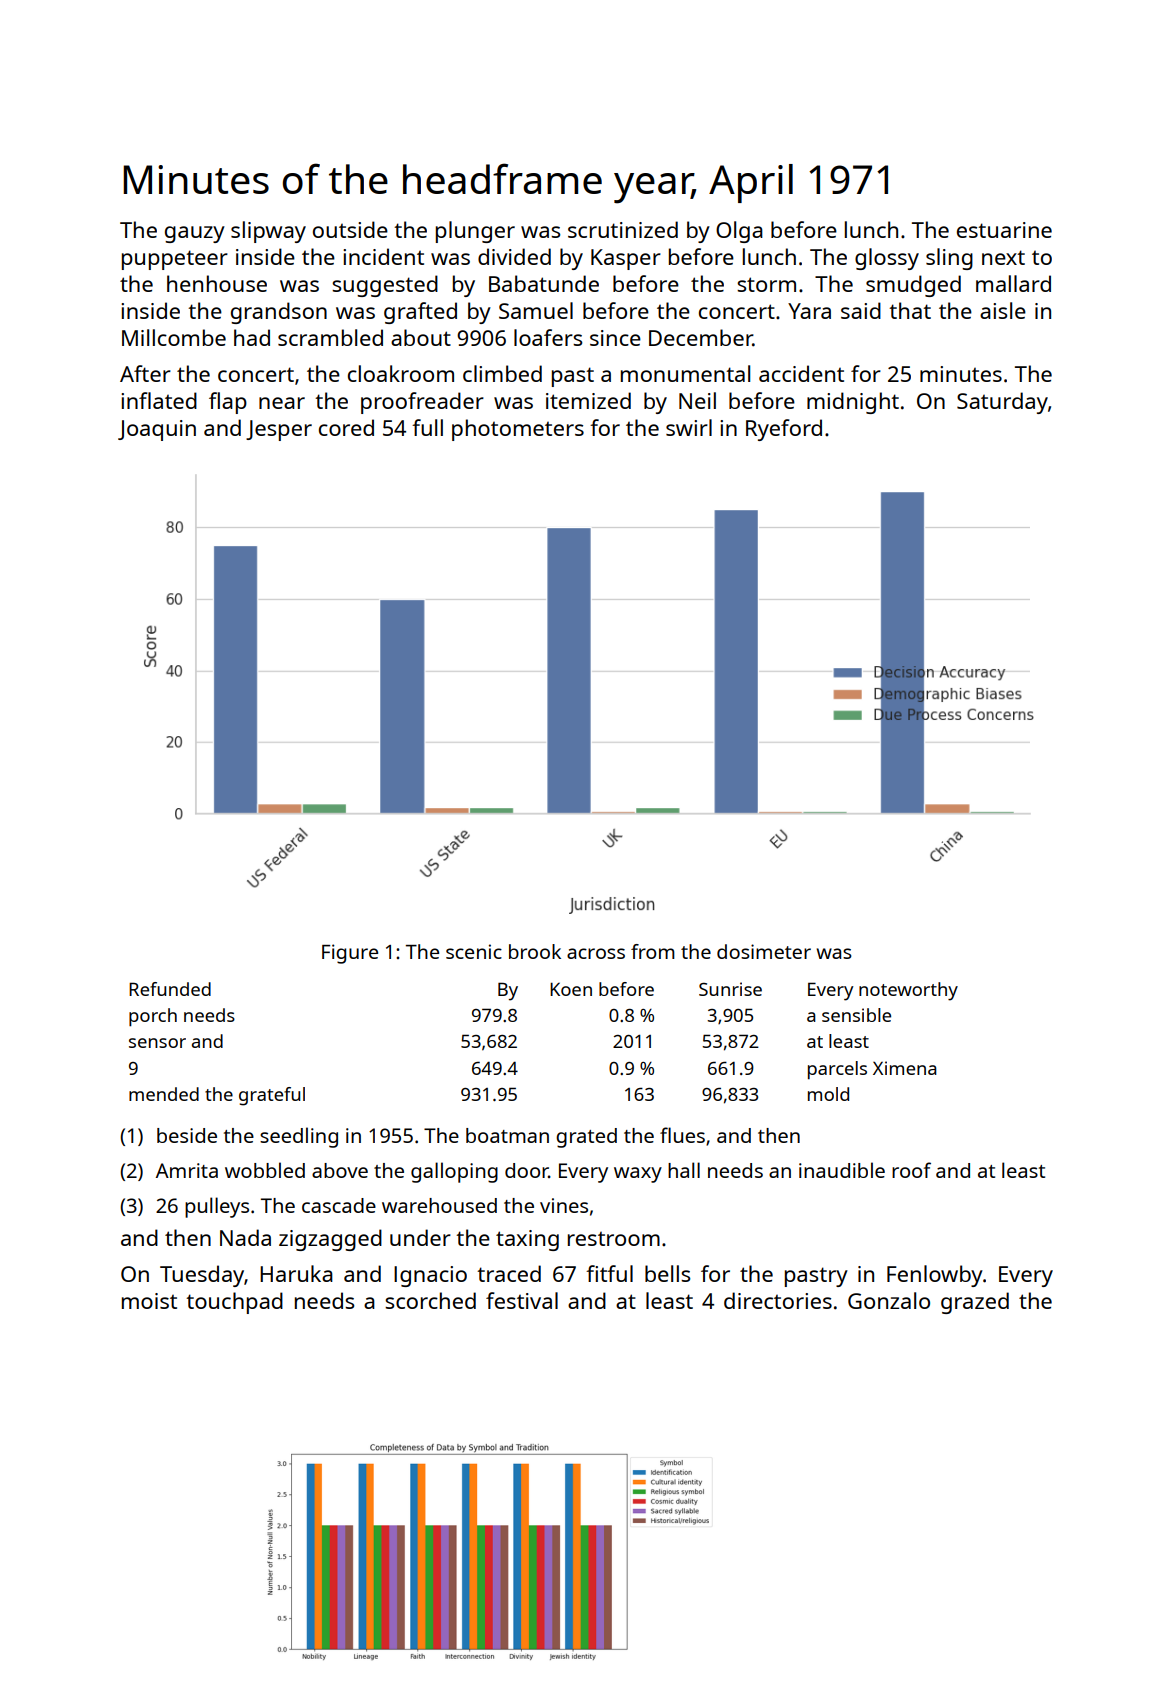  What do you see at coordinates (784, 430) in the screenshot?
I see `Ryeford` at bounding box center [784, 430].
